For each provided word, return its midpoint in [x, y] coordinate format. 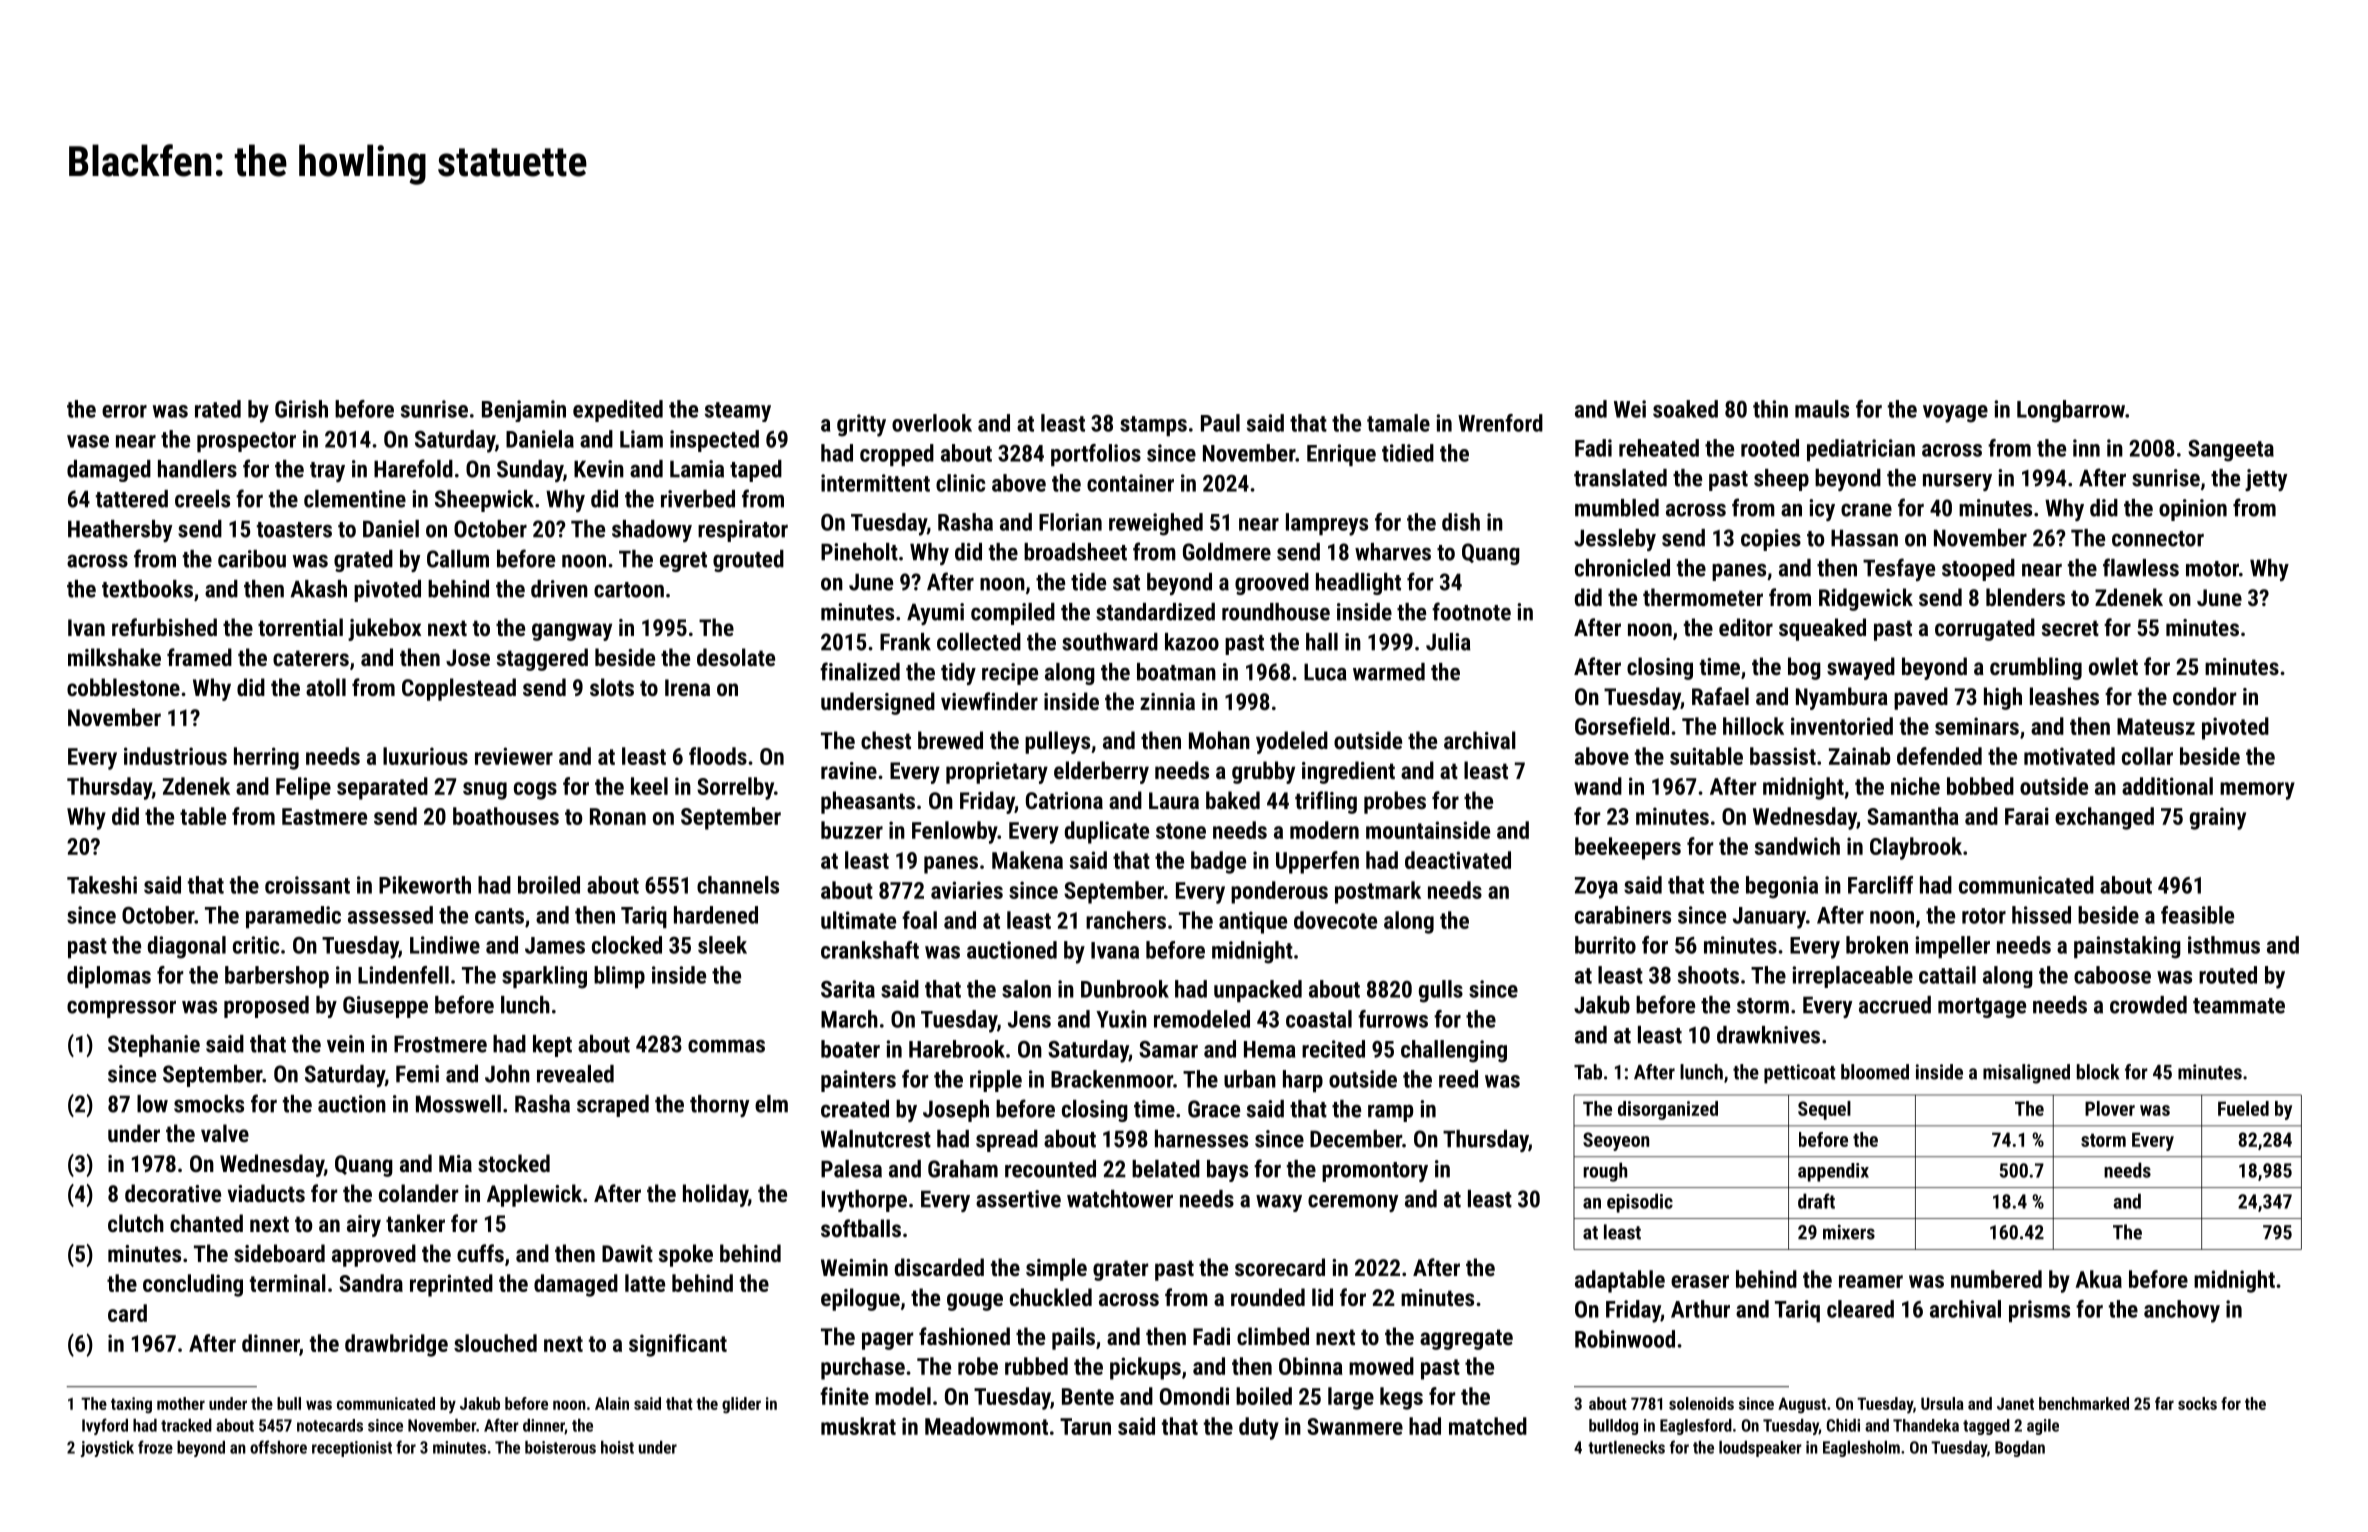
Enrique [1341, 455]
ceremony [1353, 1203]
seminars [1977, 726]
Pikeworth [425, 885]
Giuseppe [385, 1007]
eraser [1700, 1281]
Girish [301, 409]
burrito [1605, 945]
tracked [186, 1425]
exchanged [2104, 818]
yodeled [1292, 742]
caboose [2112, 975]
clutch [136, 1223]
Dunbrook [1125, 989]
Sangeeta [2231, 451]
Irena [687, 687]
